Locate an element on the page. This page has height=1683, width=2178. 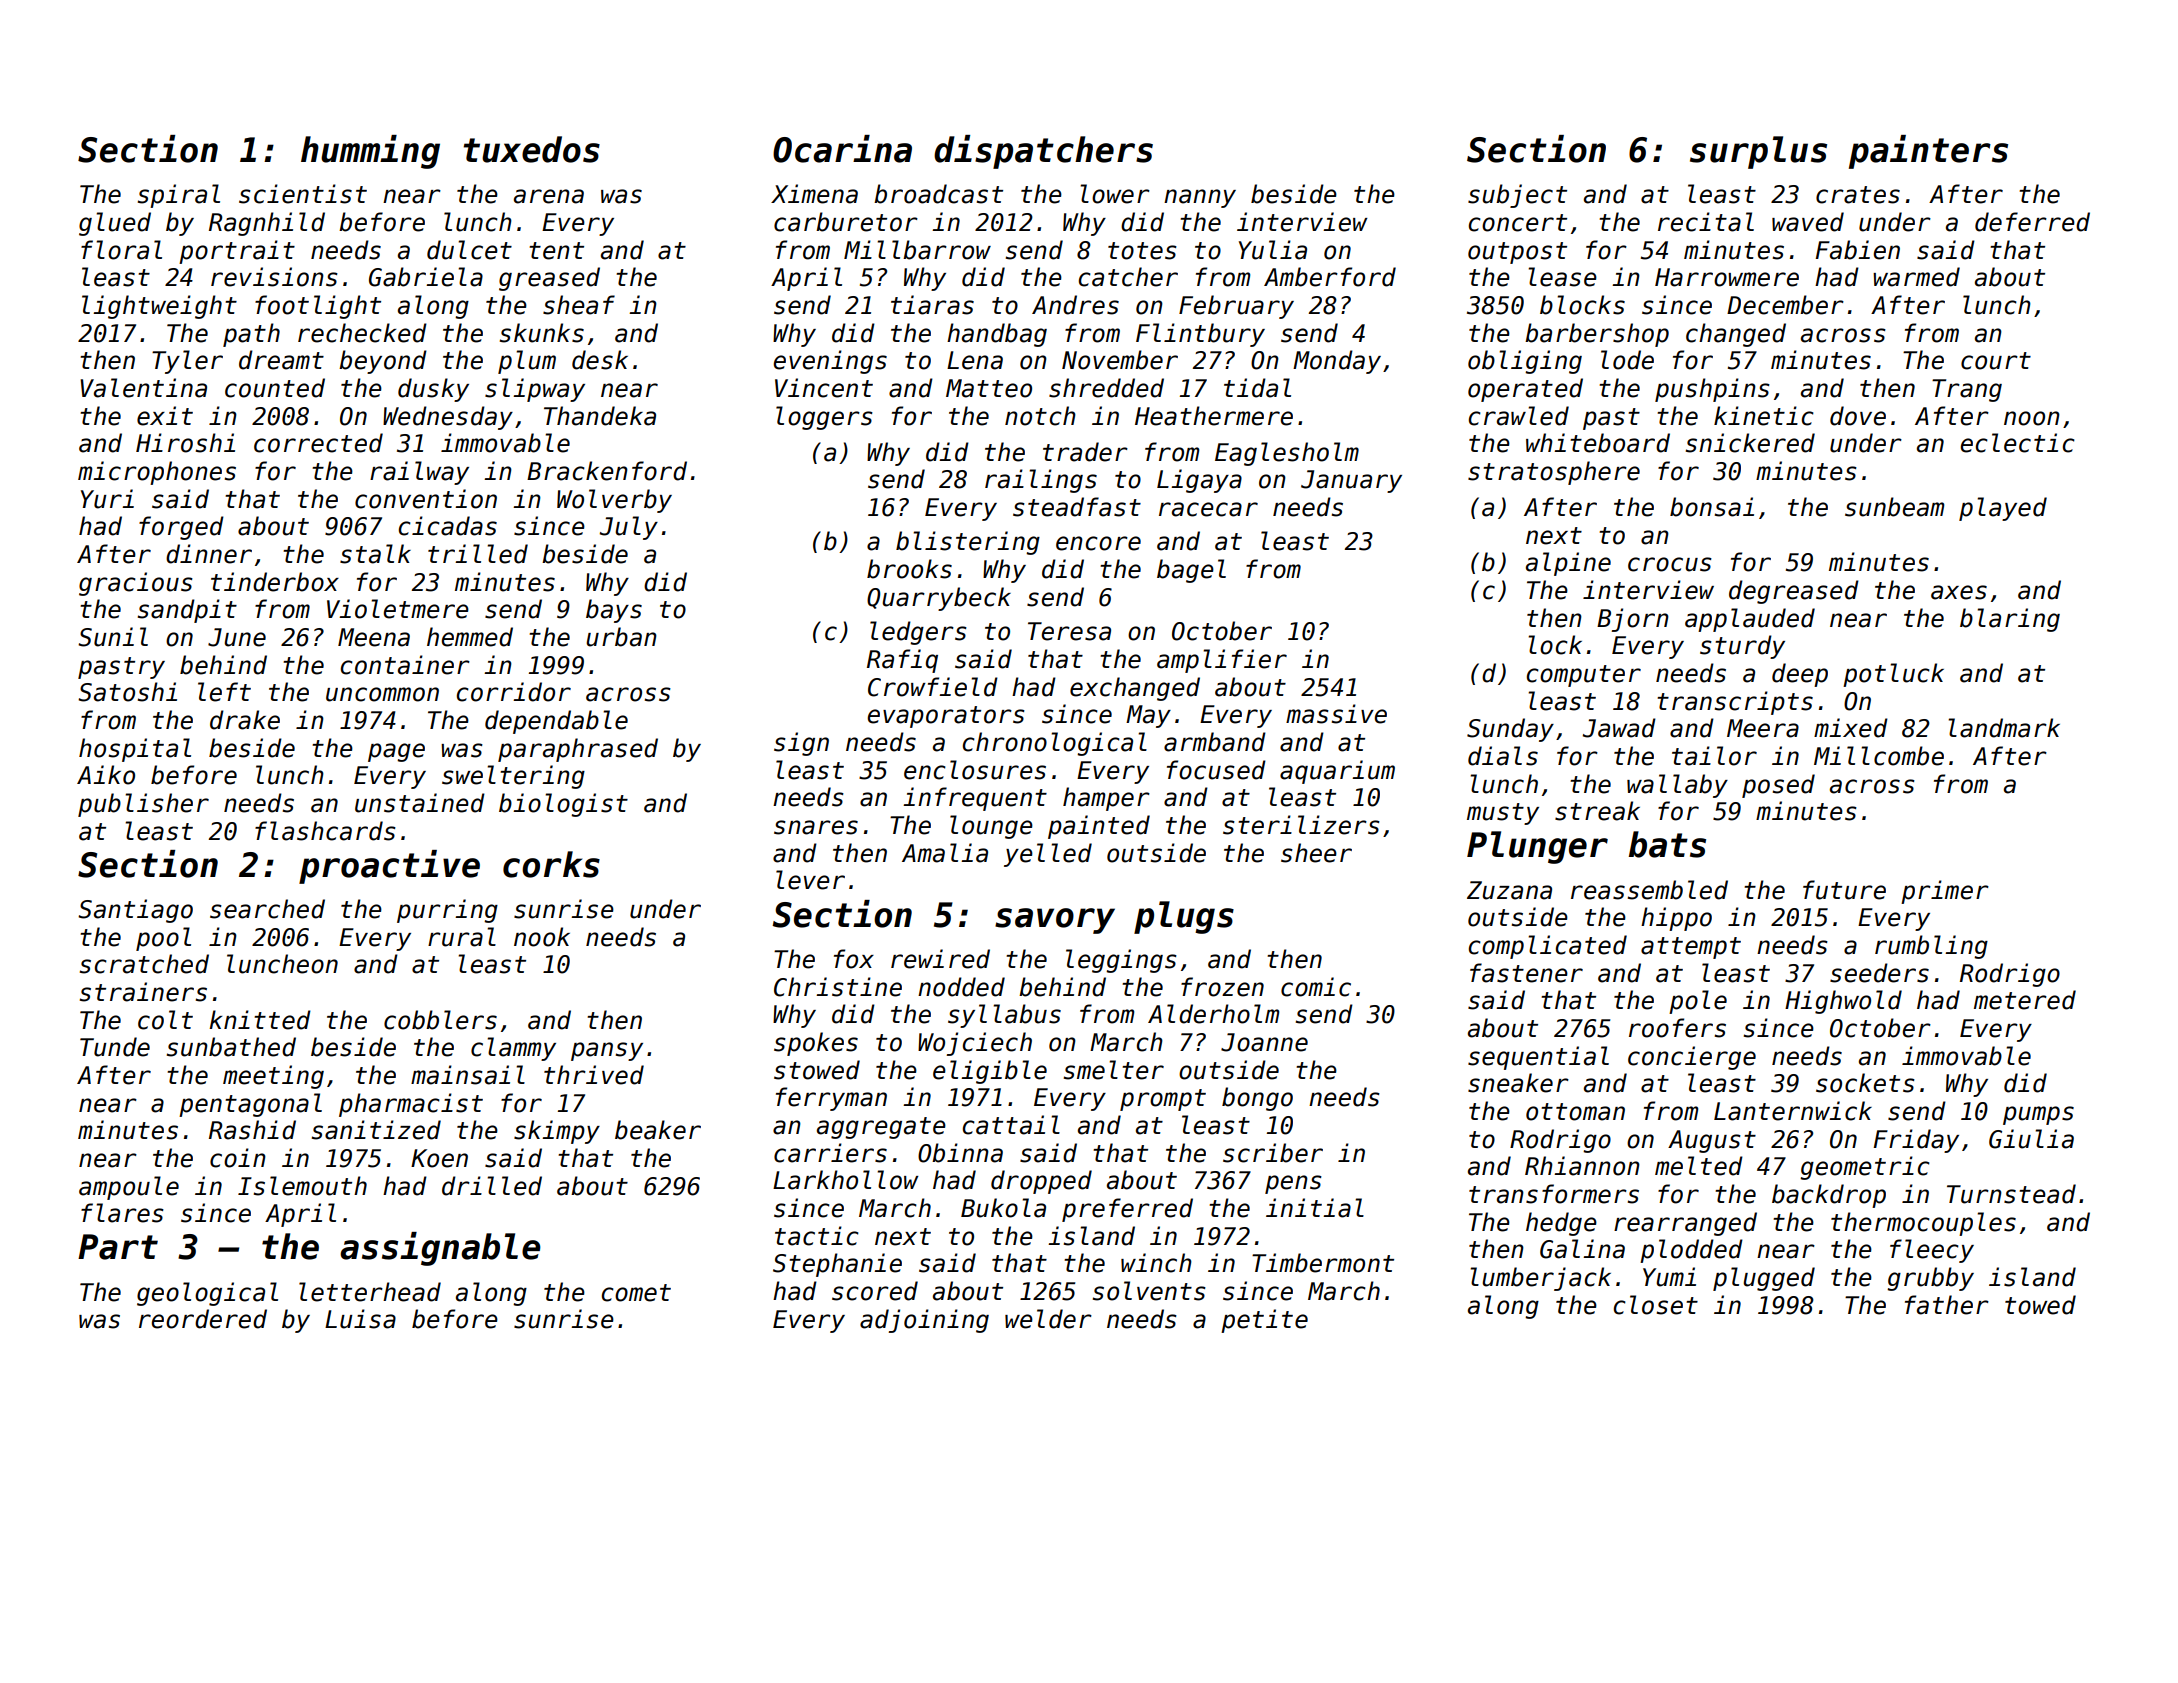
deep is located at coordinates (1800, 675).
